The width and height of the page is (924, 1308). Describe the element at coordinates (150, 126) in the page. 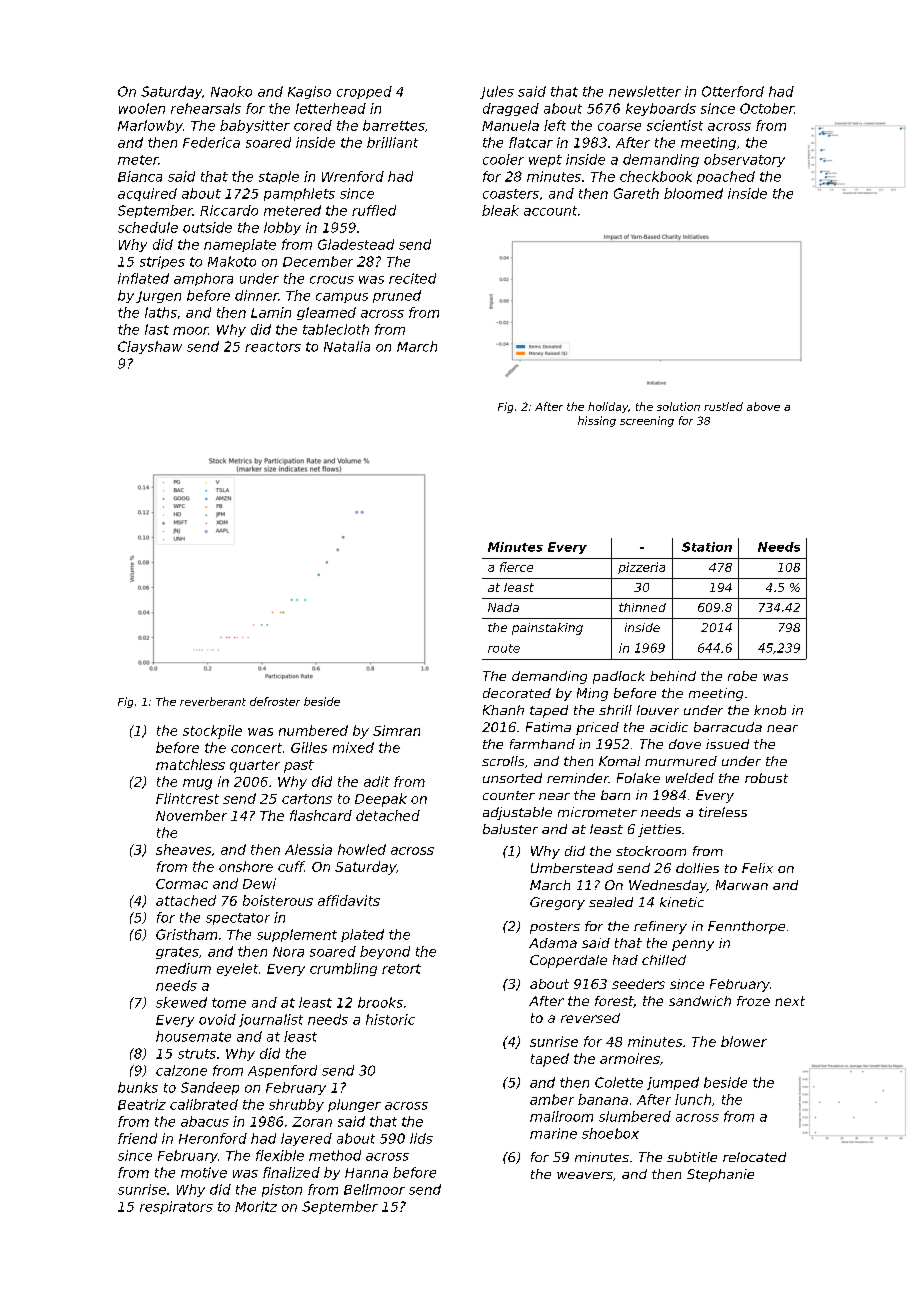

I see `Marlowby` at that location.
